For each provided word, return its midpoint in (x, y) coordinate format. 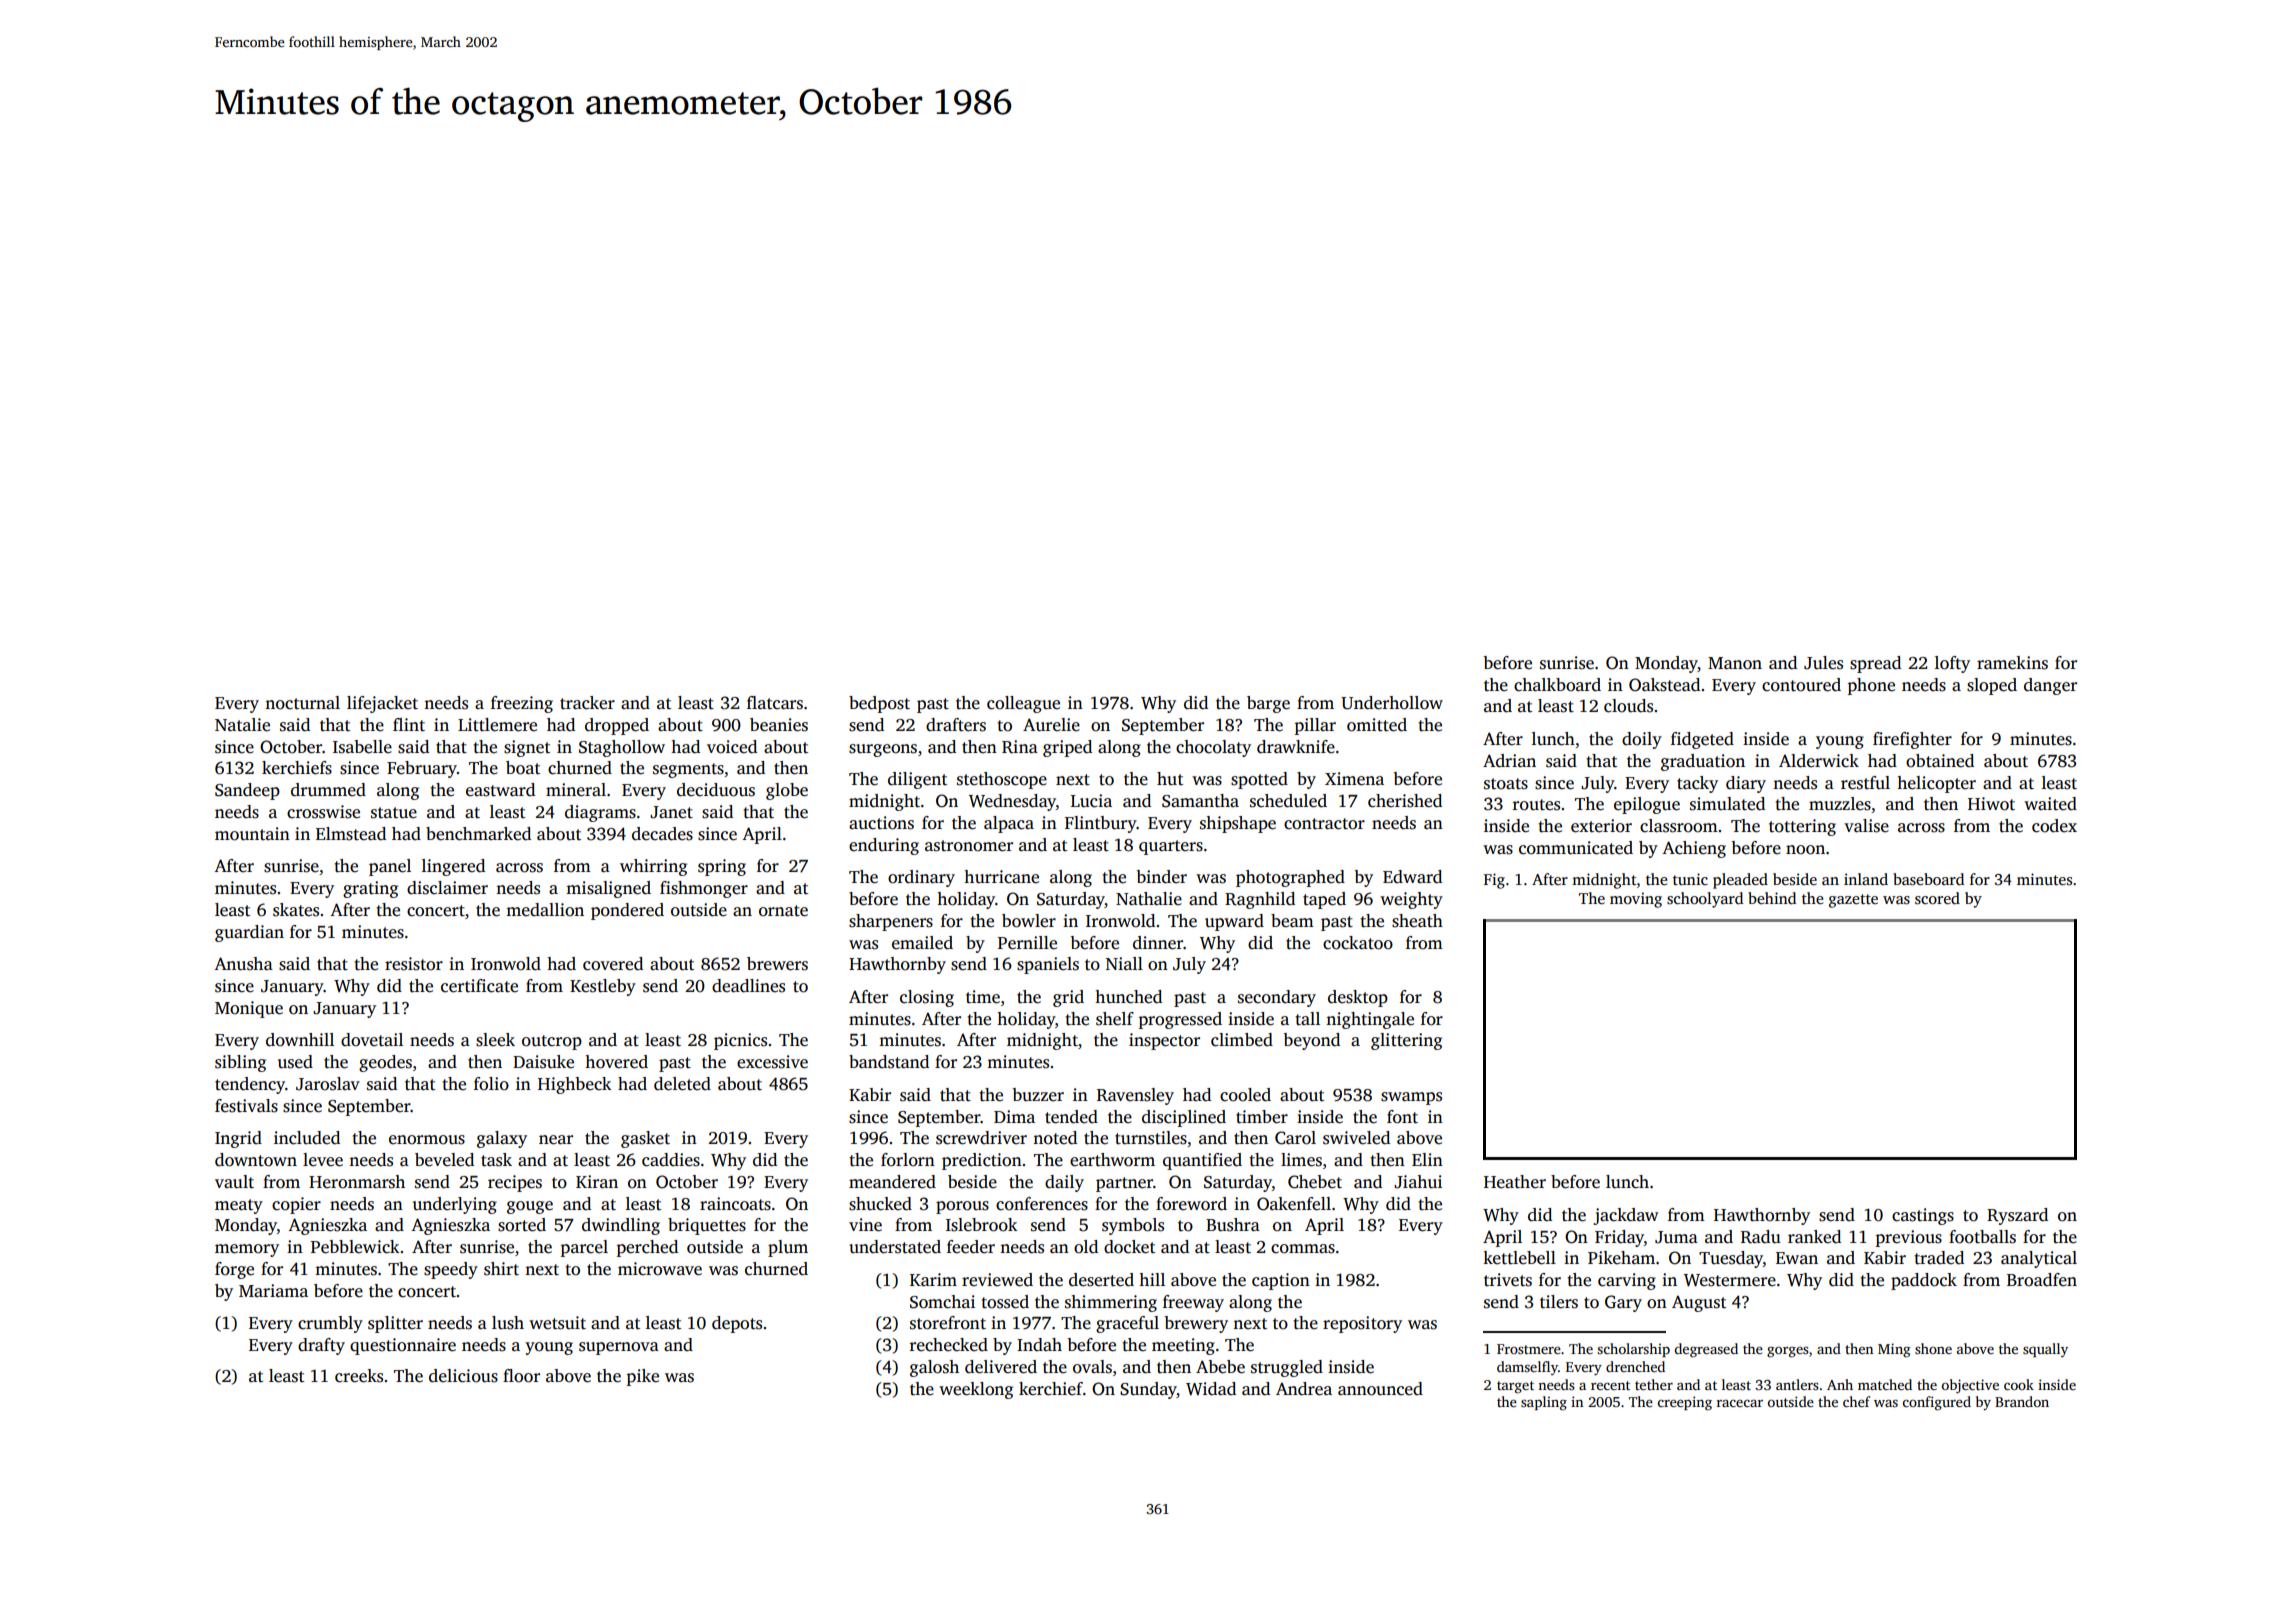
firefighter (1912, 740)
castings (1923, 1216)
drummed (328, 790)
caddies (671, 1160)
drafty (321, 1346)
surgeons (883, 750)
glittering (1406, 1041)
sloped (1992, 686)
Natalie (242, 725)
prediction (982, 1161)
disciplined (1184, 1118)
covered (613, 964)
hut (1170, 779)
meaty (239, 1206)
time (983, 997)
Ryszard (2017, 1216)
